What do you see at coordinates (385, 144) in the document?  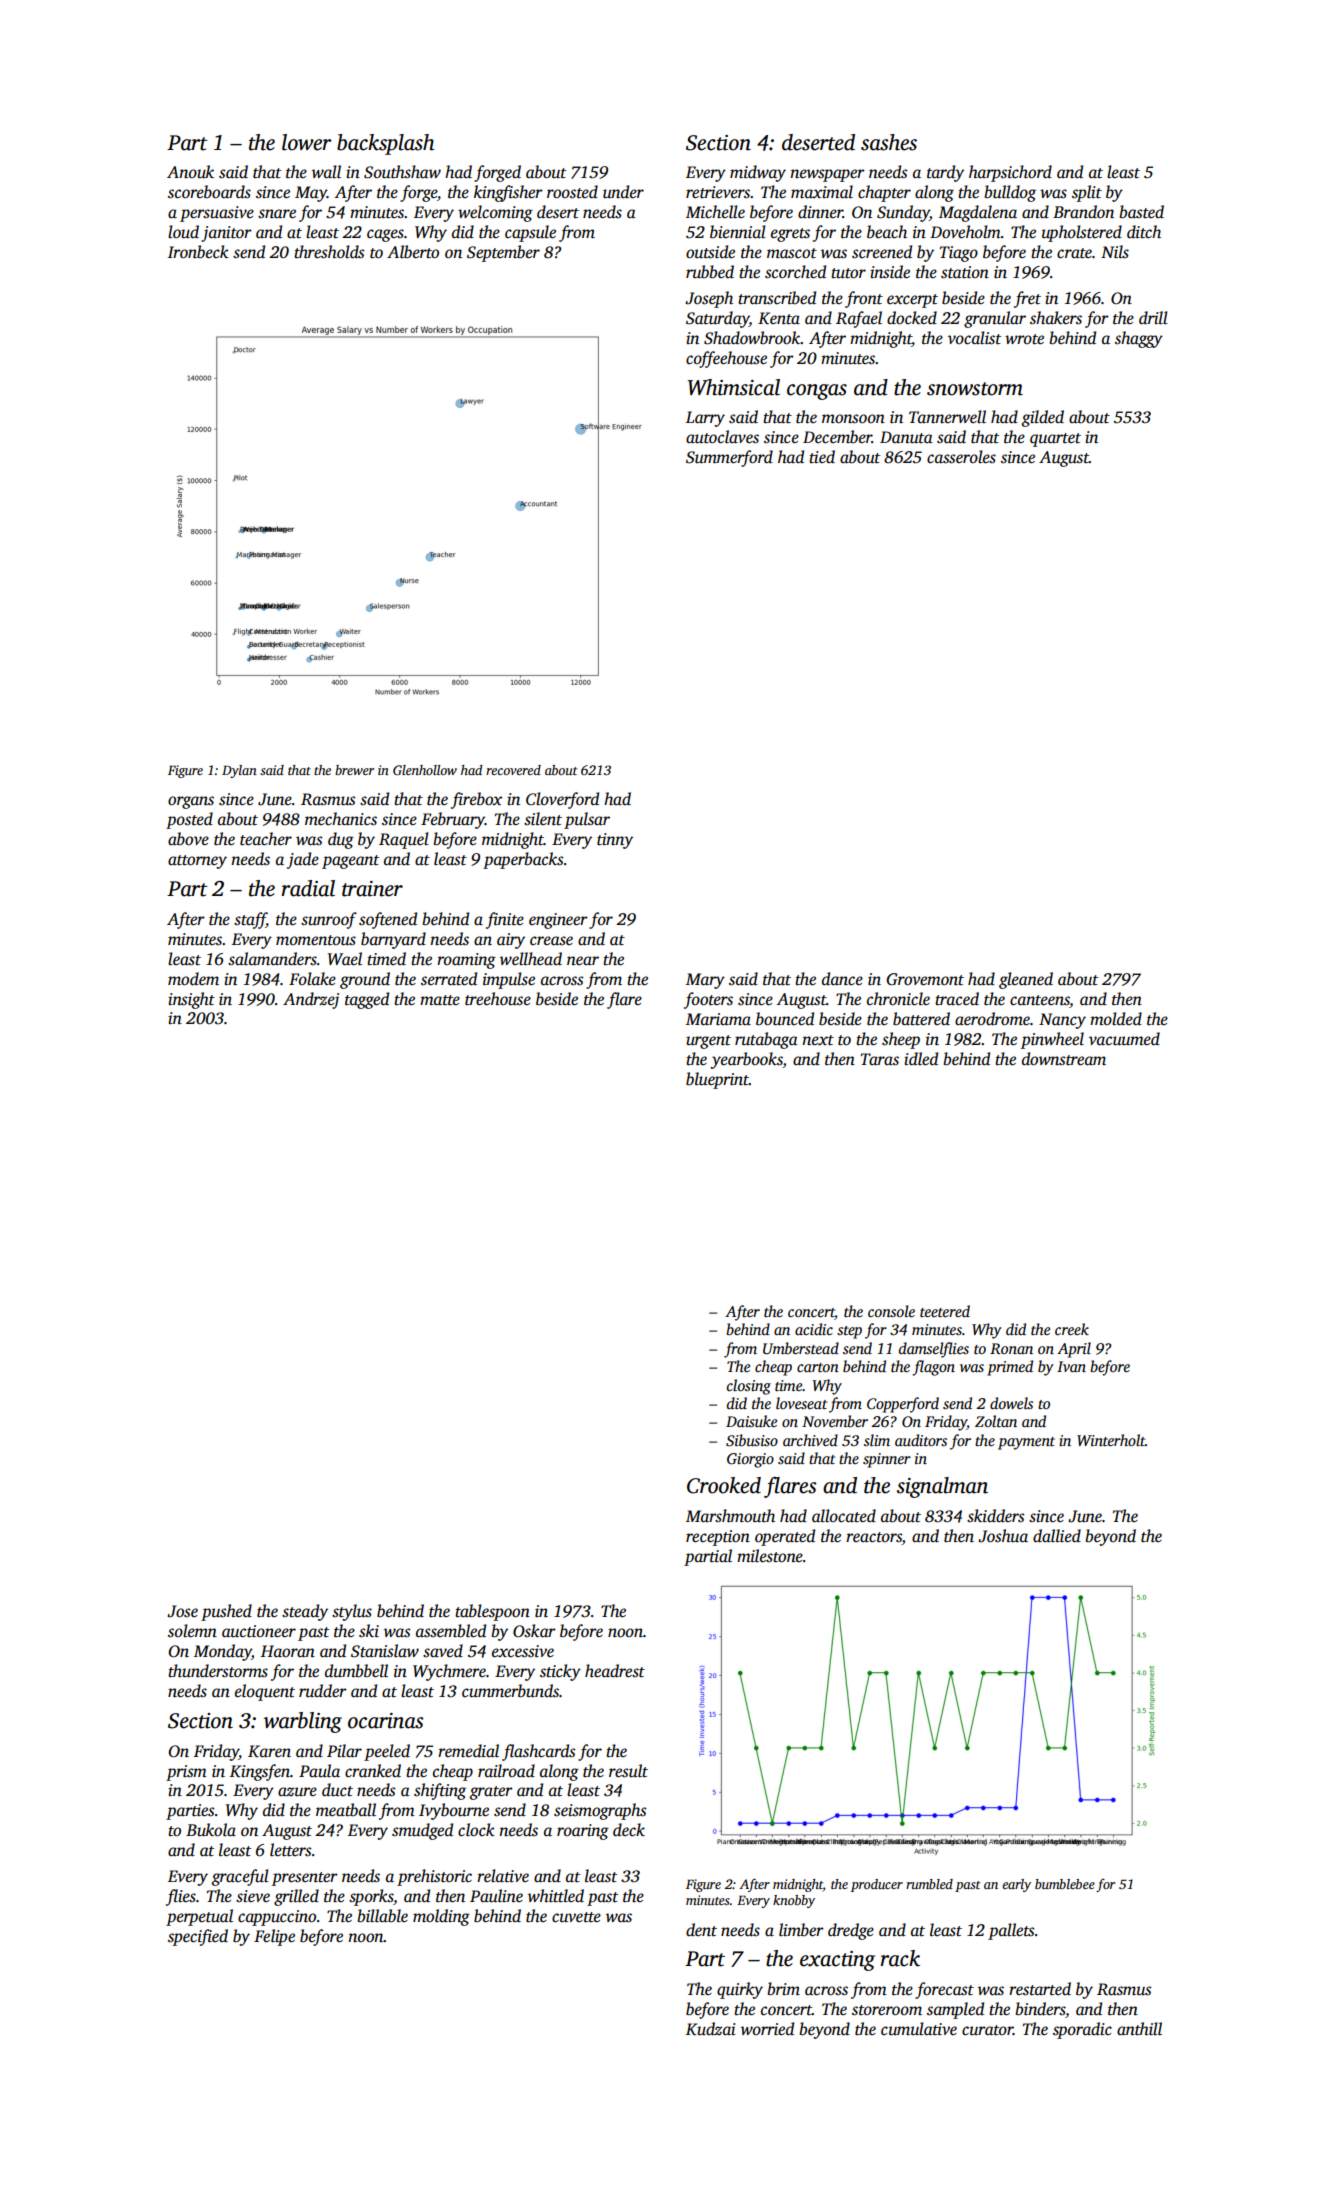 I see `backsplash` at bounding box center [385, 144].
